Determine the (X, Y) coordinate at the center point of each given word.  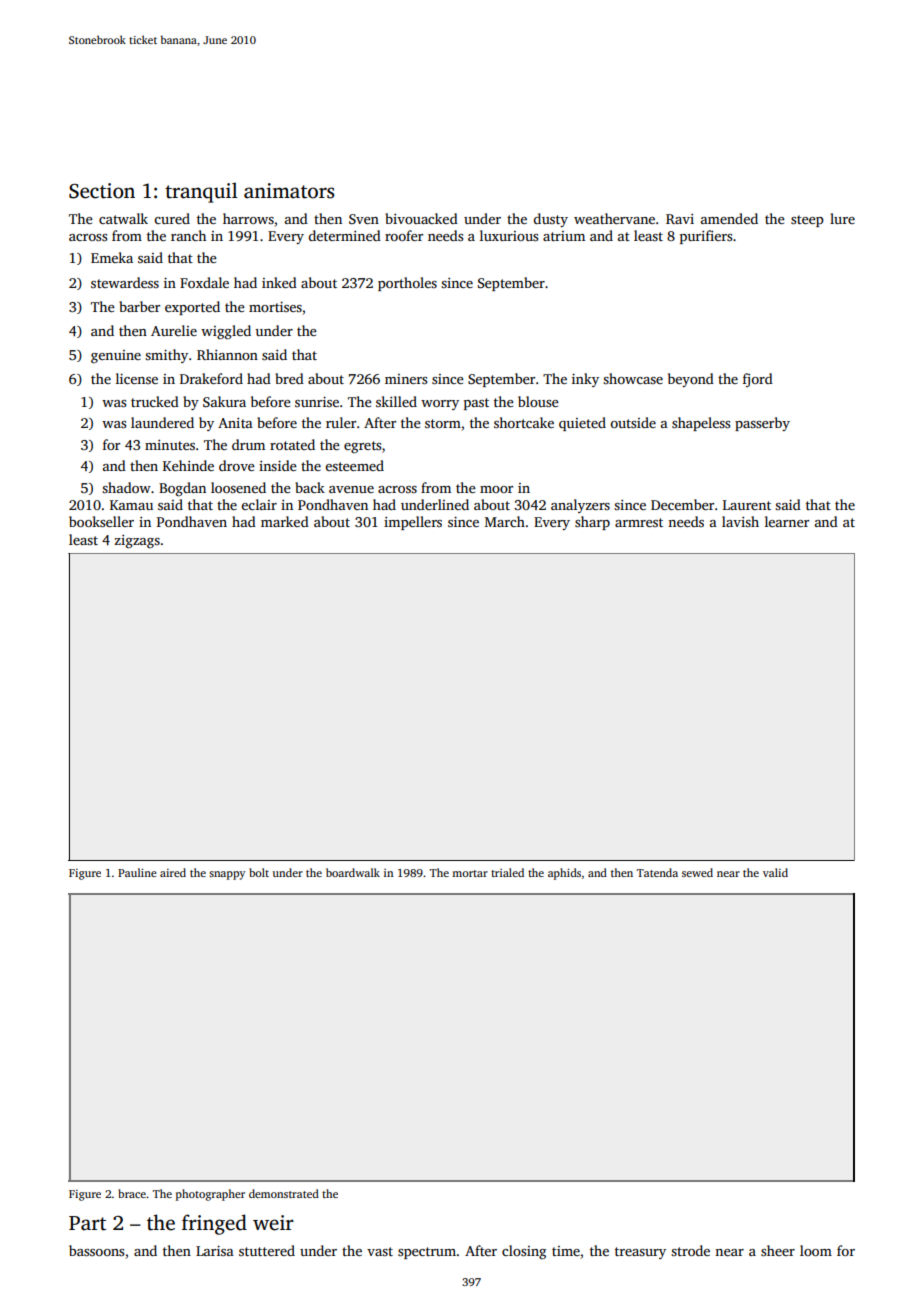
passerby (762, 424)
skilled (396, 401)
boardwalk (353, 872)
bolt (259, 872)
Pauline (137, 872)
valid (775, 872)
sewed (697, 872)
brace (132, 1193)
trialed (507, 872)
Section (102, 191)
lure (842, 218)
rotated (292, 444)
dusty (550, 220)
